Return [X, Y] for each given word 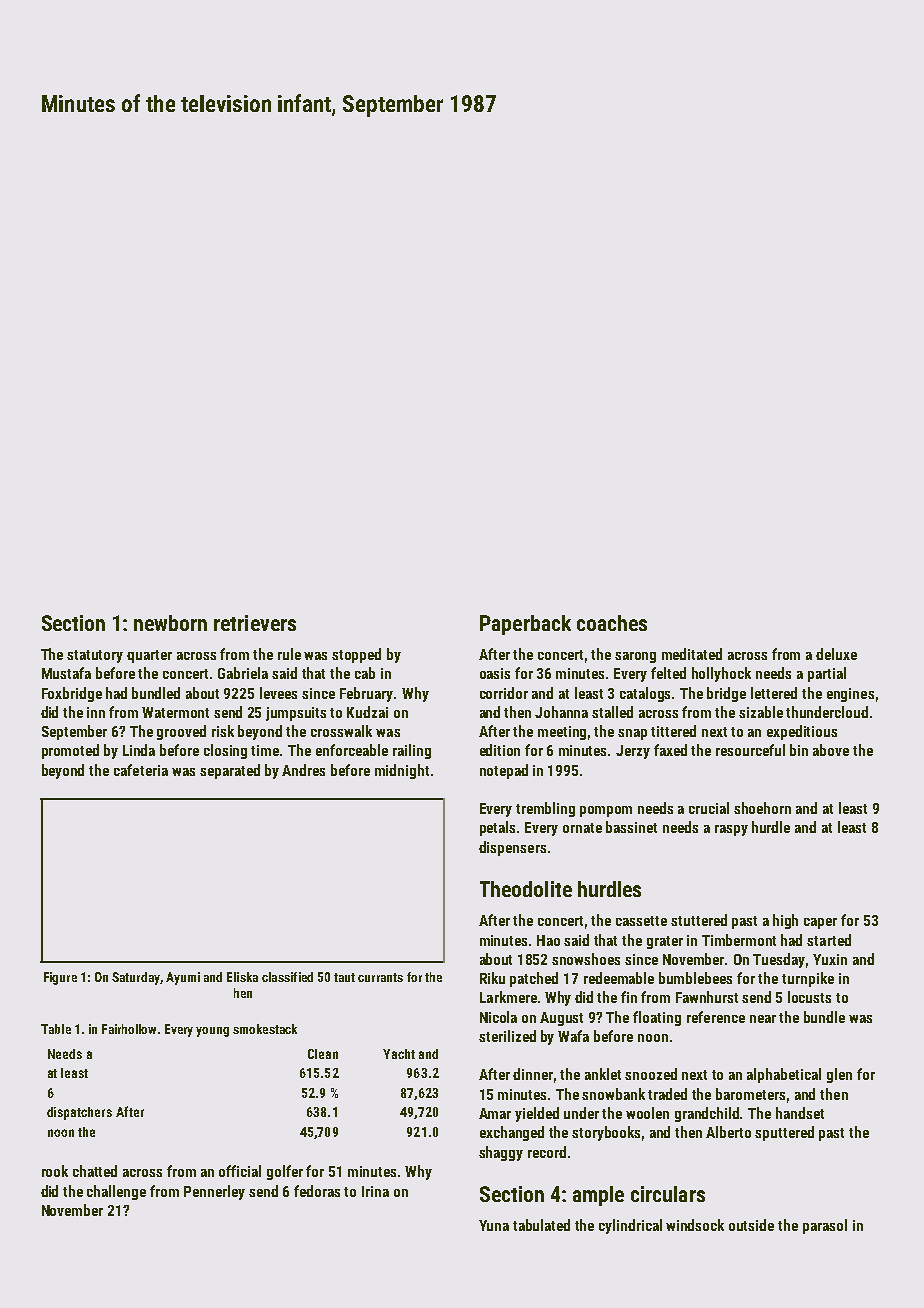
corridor [504, 693]
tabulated [541, 1225]
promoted [70, 751]
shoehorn [762, 808]
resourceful [750, 750]
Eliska [242, 977]
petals [497, 828]
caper [820, 923]
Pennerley [214, 1192]
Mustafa [66, 673]
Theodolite [526, 889]
